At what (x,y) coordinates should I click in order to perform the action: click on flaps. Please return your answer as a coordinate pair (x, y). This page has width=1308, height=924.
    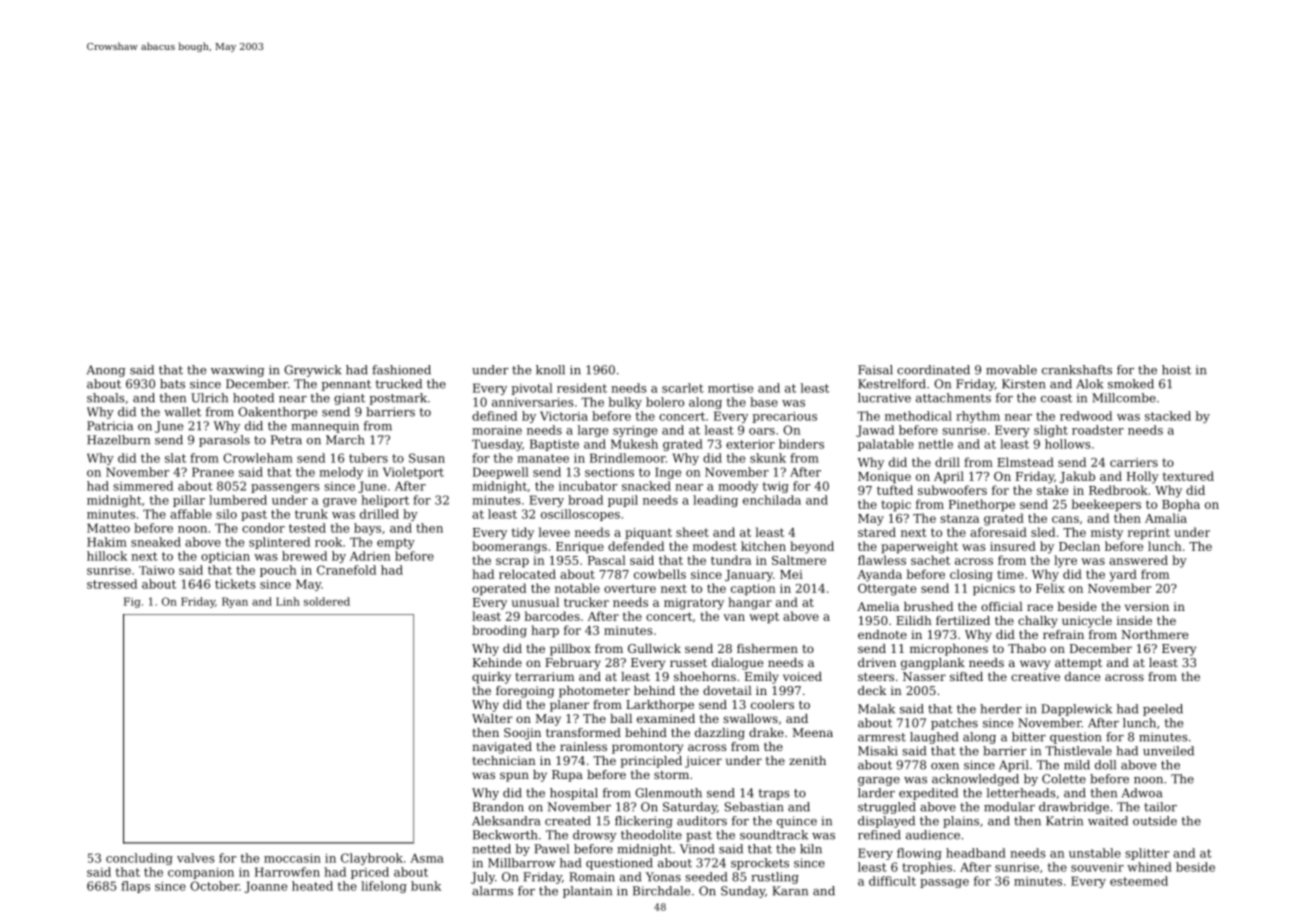
    Looking at the image, I should click on (135, 887).
